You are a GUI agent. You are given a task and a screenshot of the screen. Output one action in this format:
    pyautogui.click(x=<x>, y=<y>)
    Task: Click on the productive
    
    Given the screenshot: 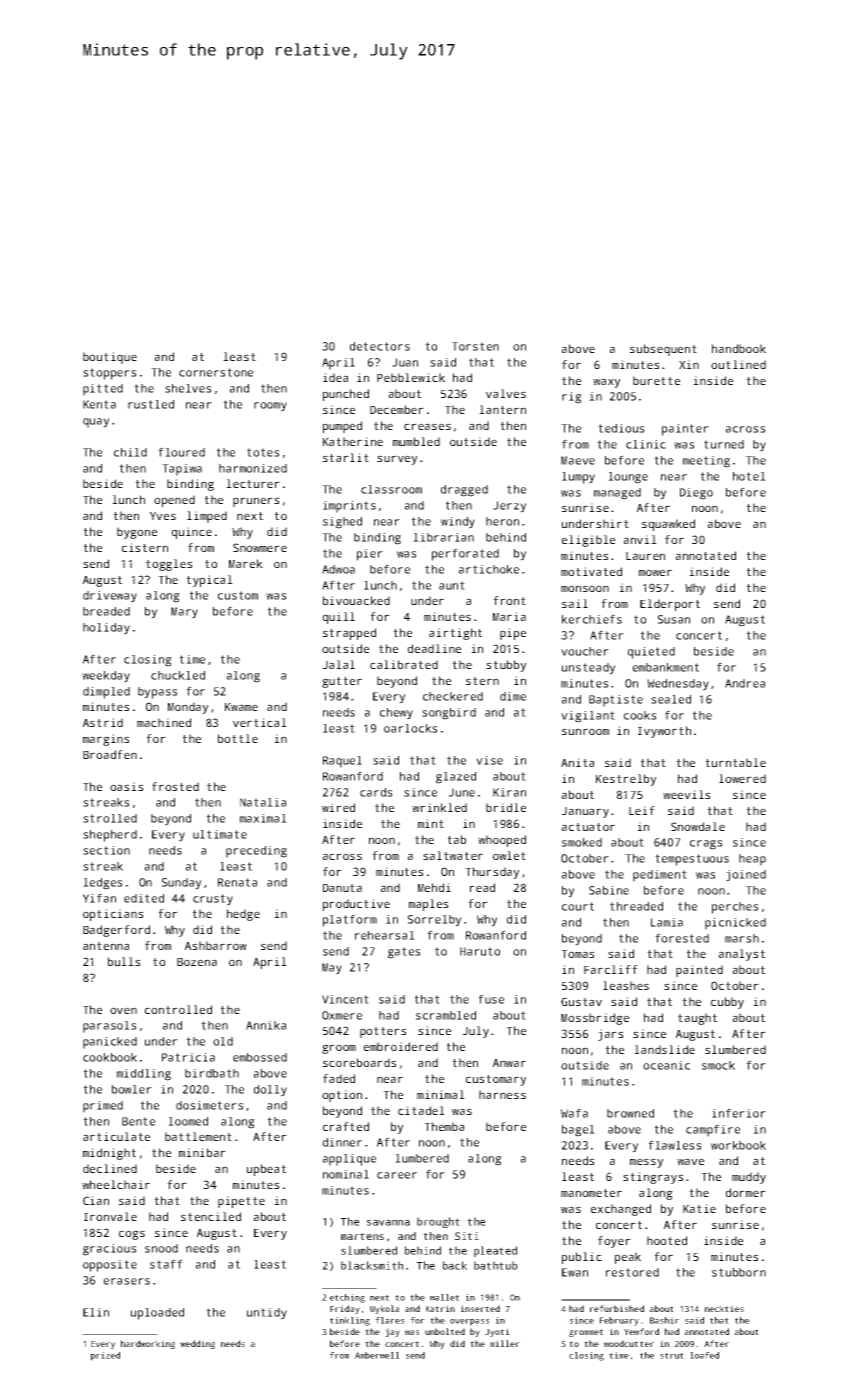 What is the action you would take?
    pyautogui.click(x=356, y=905)
